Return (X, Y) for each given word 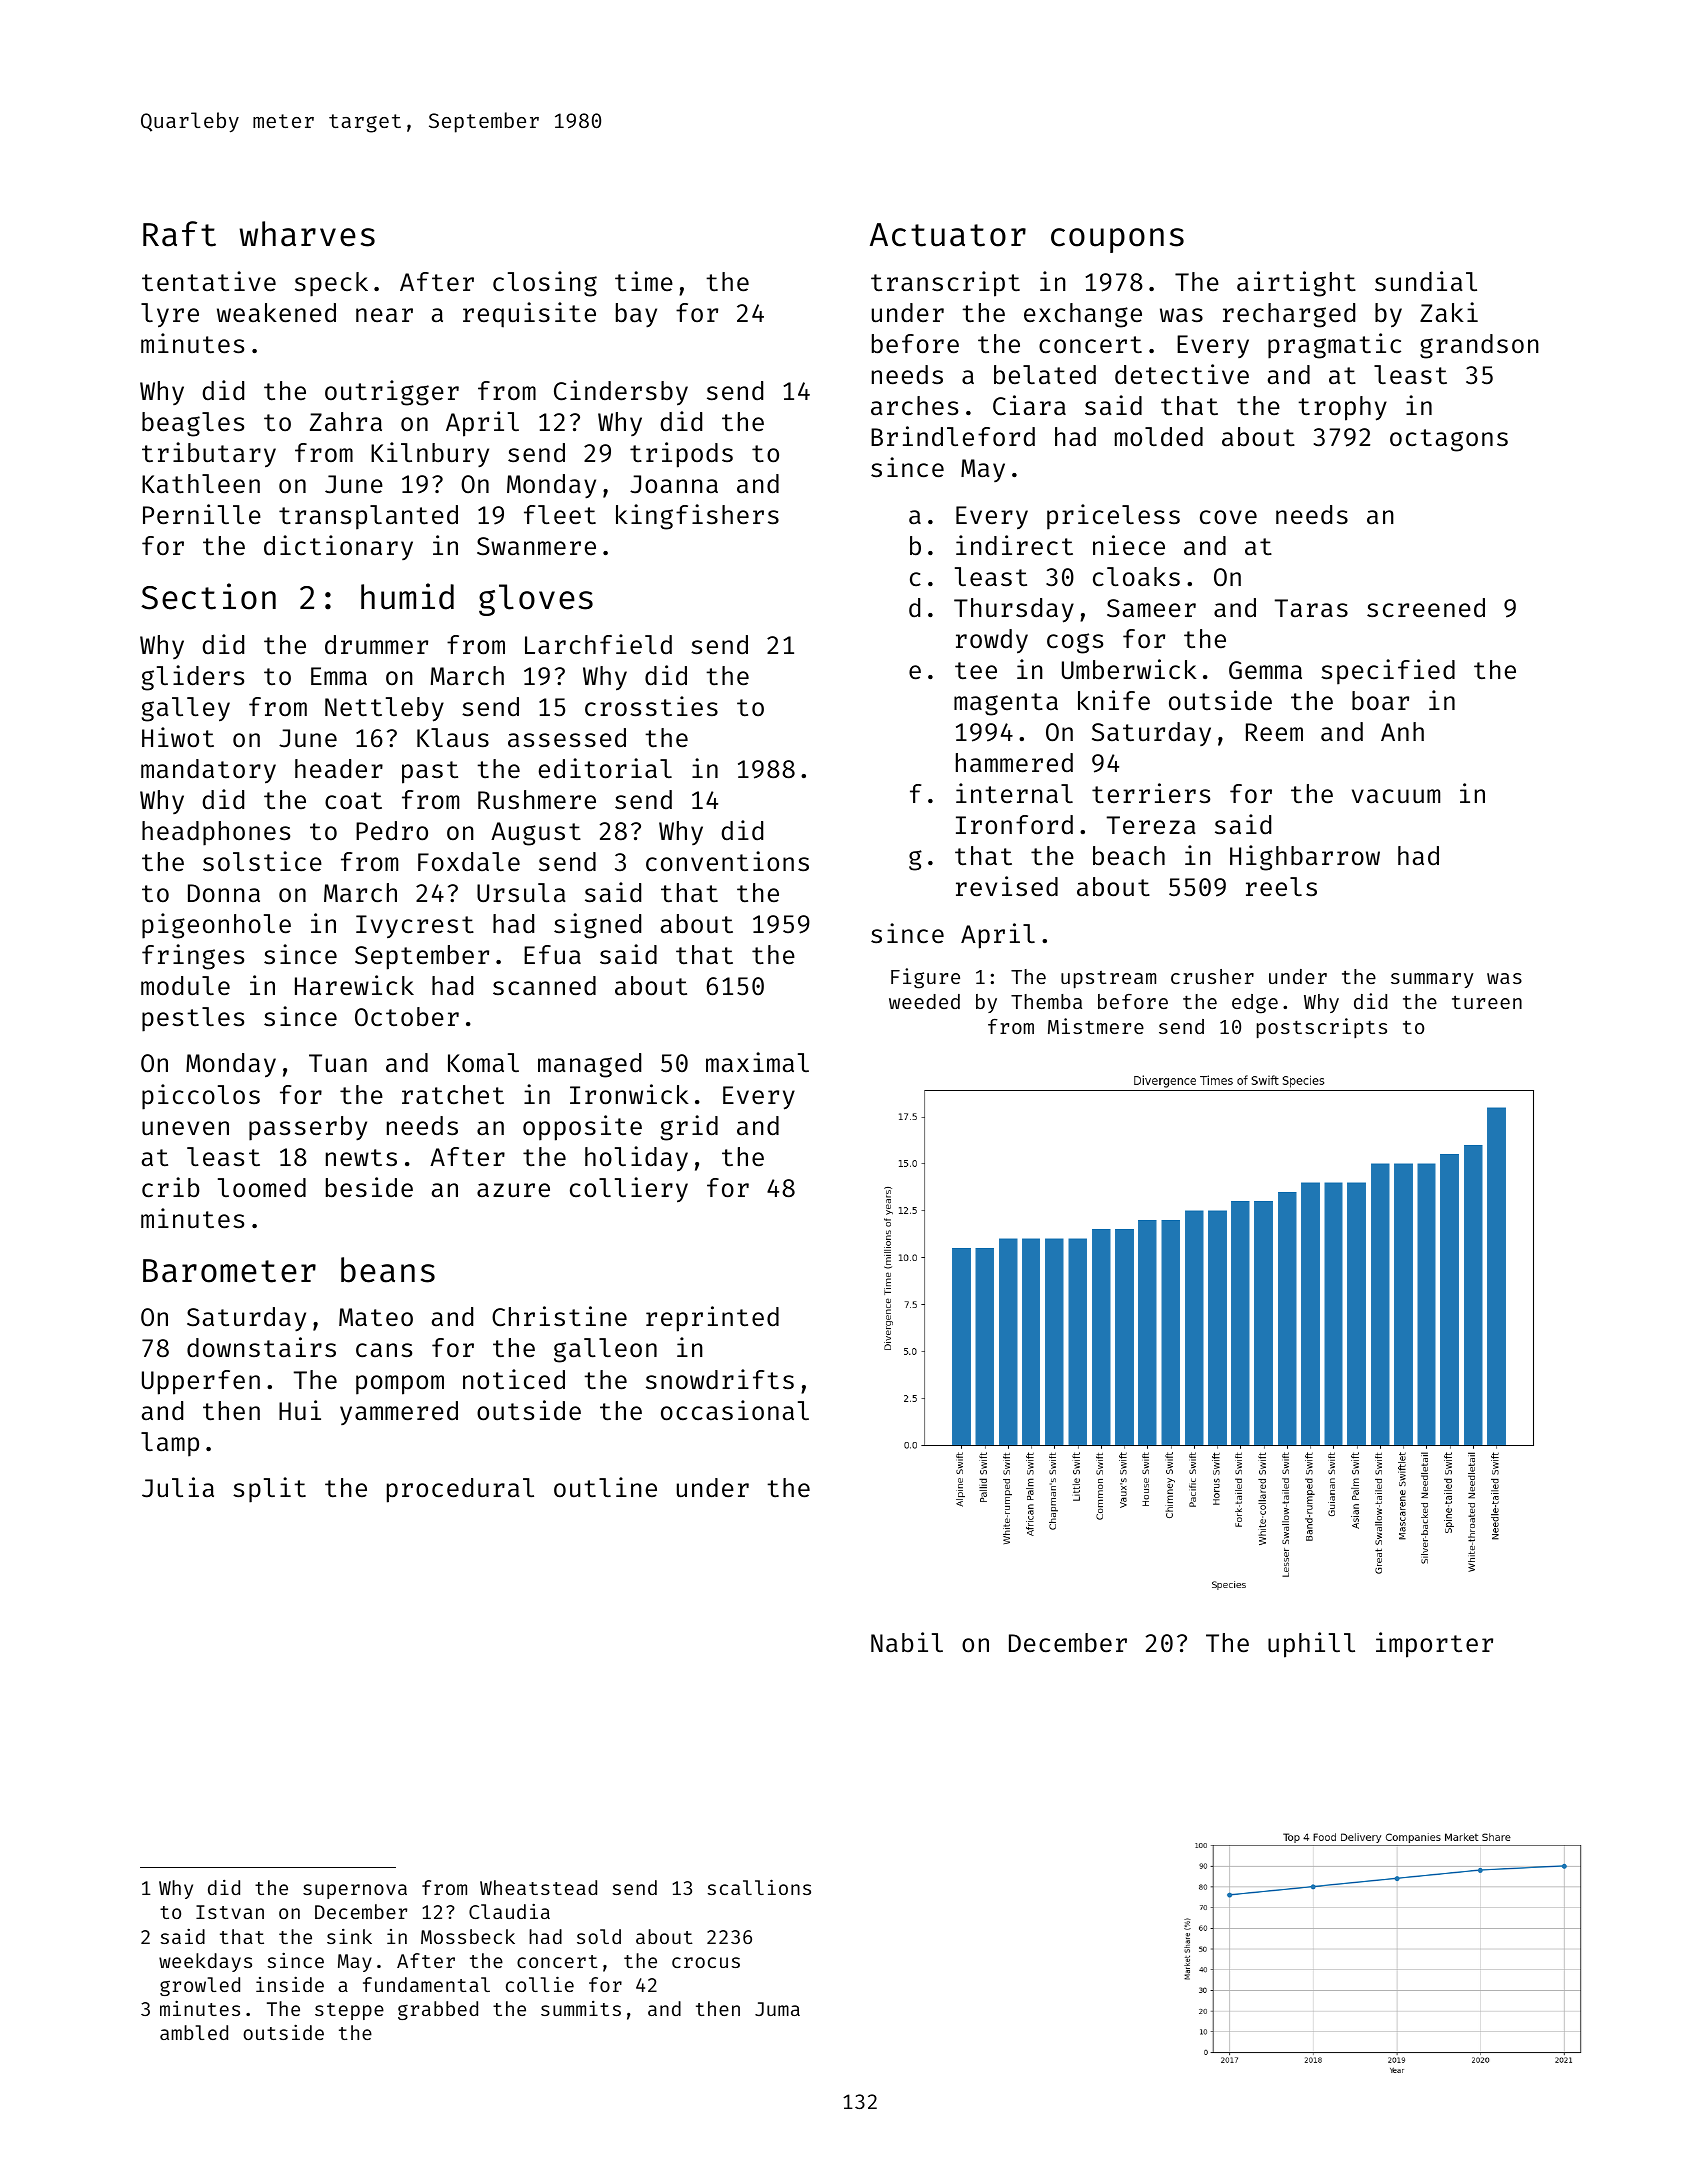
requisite (529, 315)
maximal (757, 1062)
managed (589, 1065)
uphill (1311, 1645)
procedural (460, 1490)
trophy (1342, 408)
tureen (1487, 1002)
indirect (1014, 545)
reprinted (712, 1319)
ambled (194, 2032)
